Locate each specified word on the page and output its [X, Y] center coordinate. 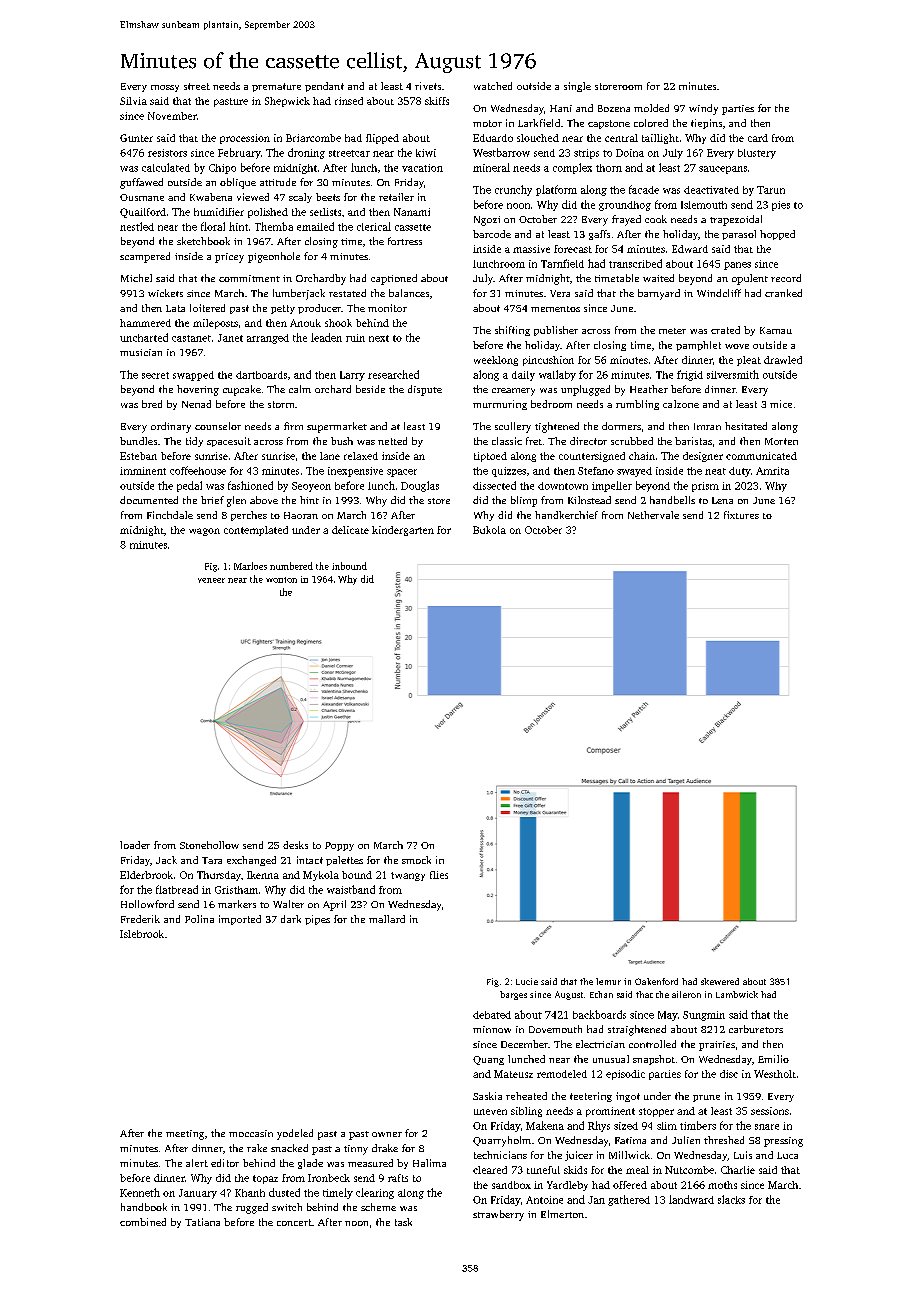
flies [439, 875]
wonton [281, 580]
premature [276, 87]
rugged [252, 1208]
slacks [731, 1199]
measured [370, 1163]
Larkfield [539, 123]
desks [295, 845]
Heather [649, 389]
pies [781, 206]
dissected [494, 485]
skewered [720, 981]
